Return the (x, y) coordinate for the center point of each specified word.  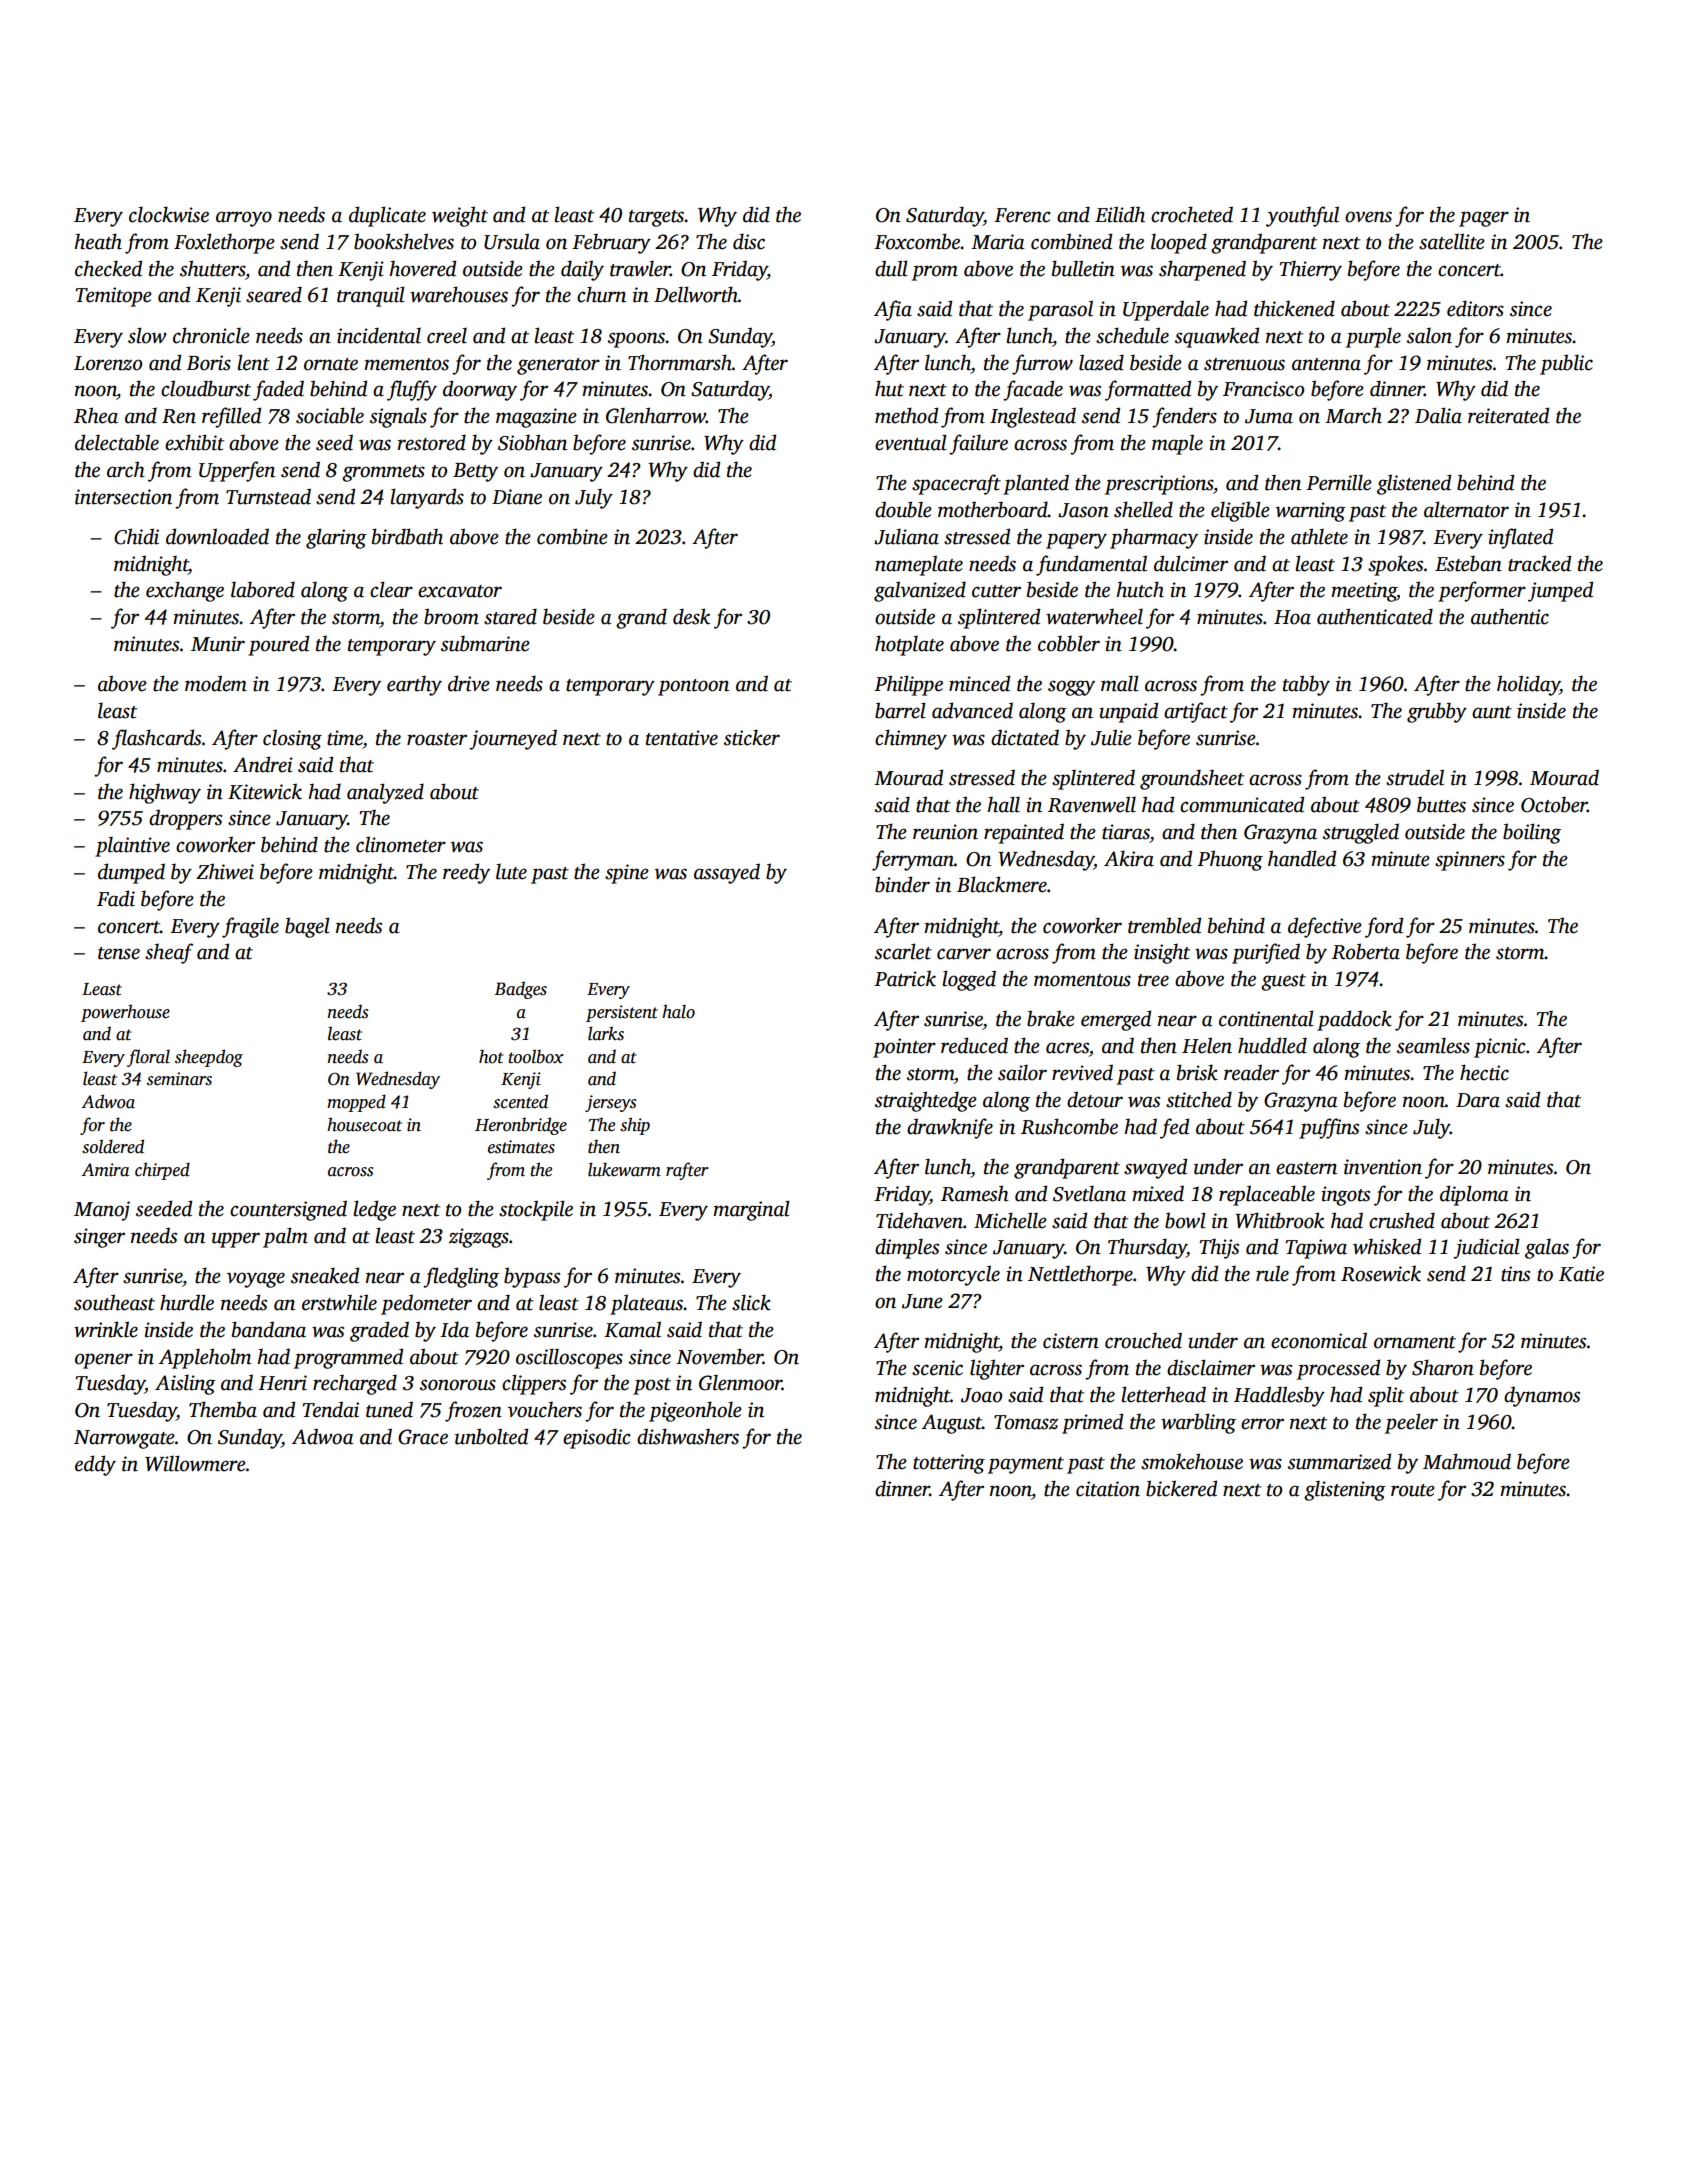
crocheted (1192, 214)
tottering (949, 1464)
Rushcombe (1069, 1126)
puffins (1329, 1128)
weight (460, 216)
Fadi (116, 898)
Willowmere (195, 1463)
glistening (1345, 1490)
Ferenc (1022, 215)
